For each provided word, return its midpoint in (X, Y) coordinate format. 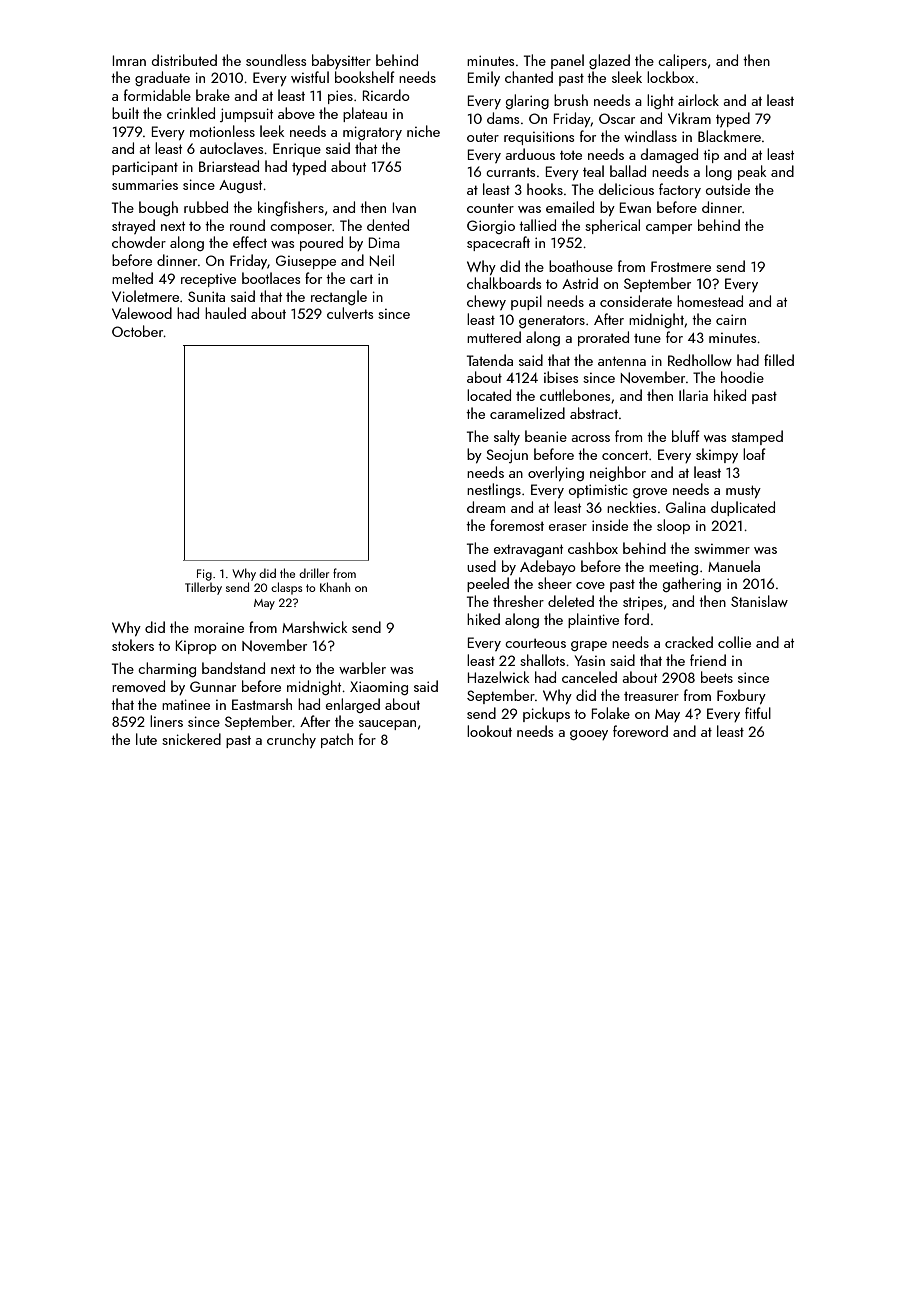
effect (250, 242)
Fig (204, 575)
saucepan (387, 725)
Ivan (404, 207)
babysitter (341, 61)
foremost (517, 525)
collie (734, 642)
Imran (129, 60)
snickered (191, 739)
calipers (682, 61)
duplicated (743, 508)
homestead (710, 301)
